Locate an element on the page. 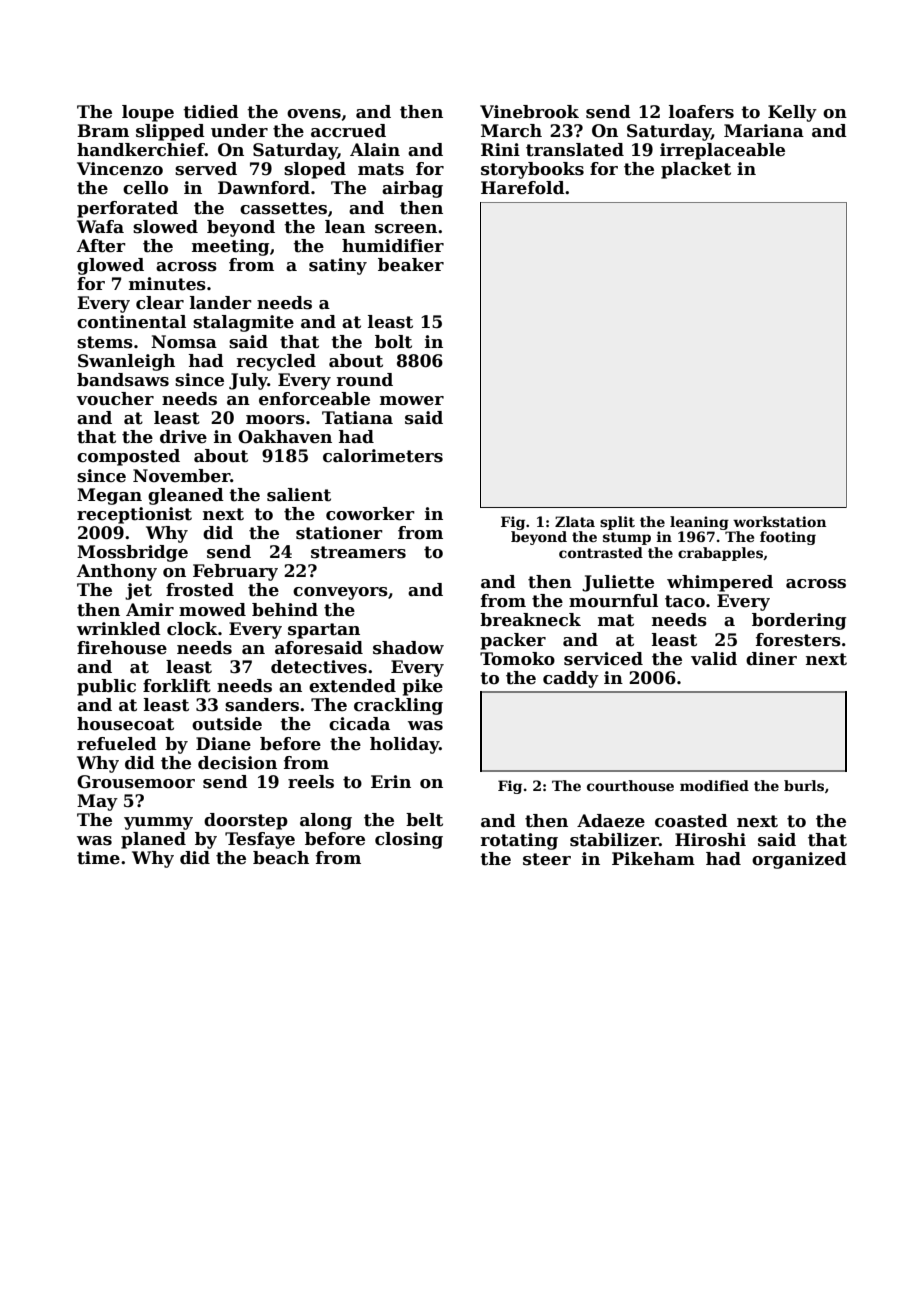 This document has height=1308, width=924. shadow is located at coordinates (408, 648).
